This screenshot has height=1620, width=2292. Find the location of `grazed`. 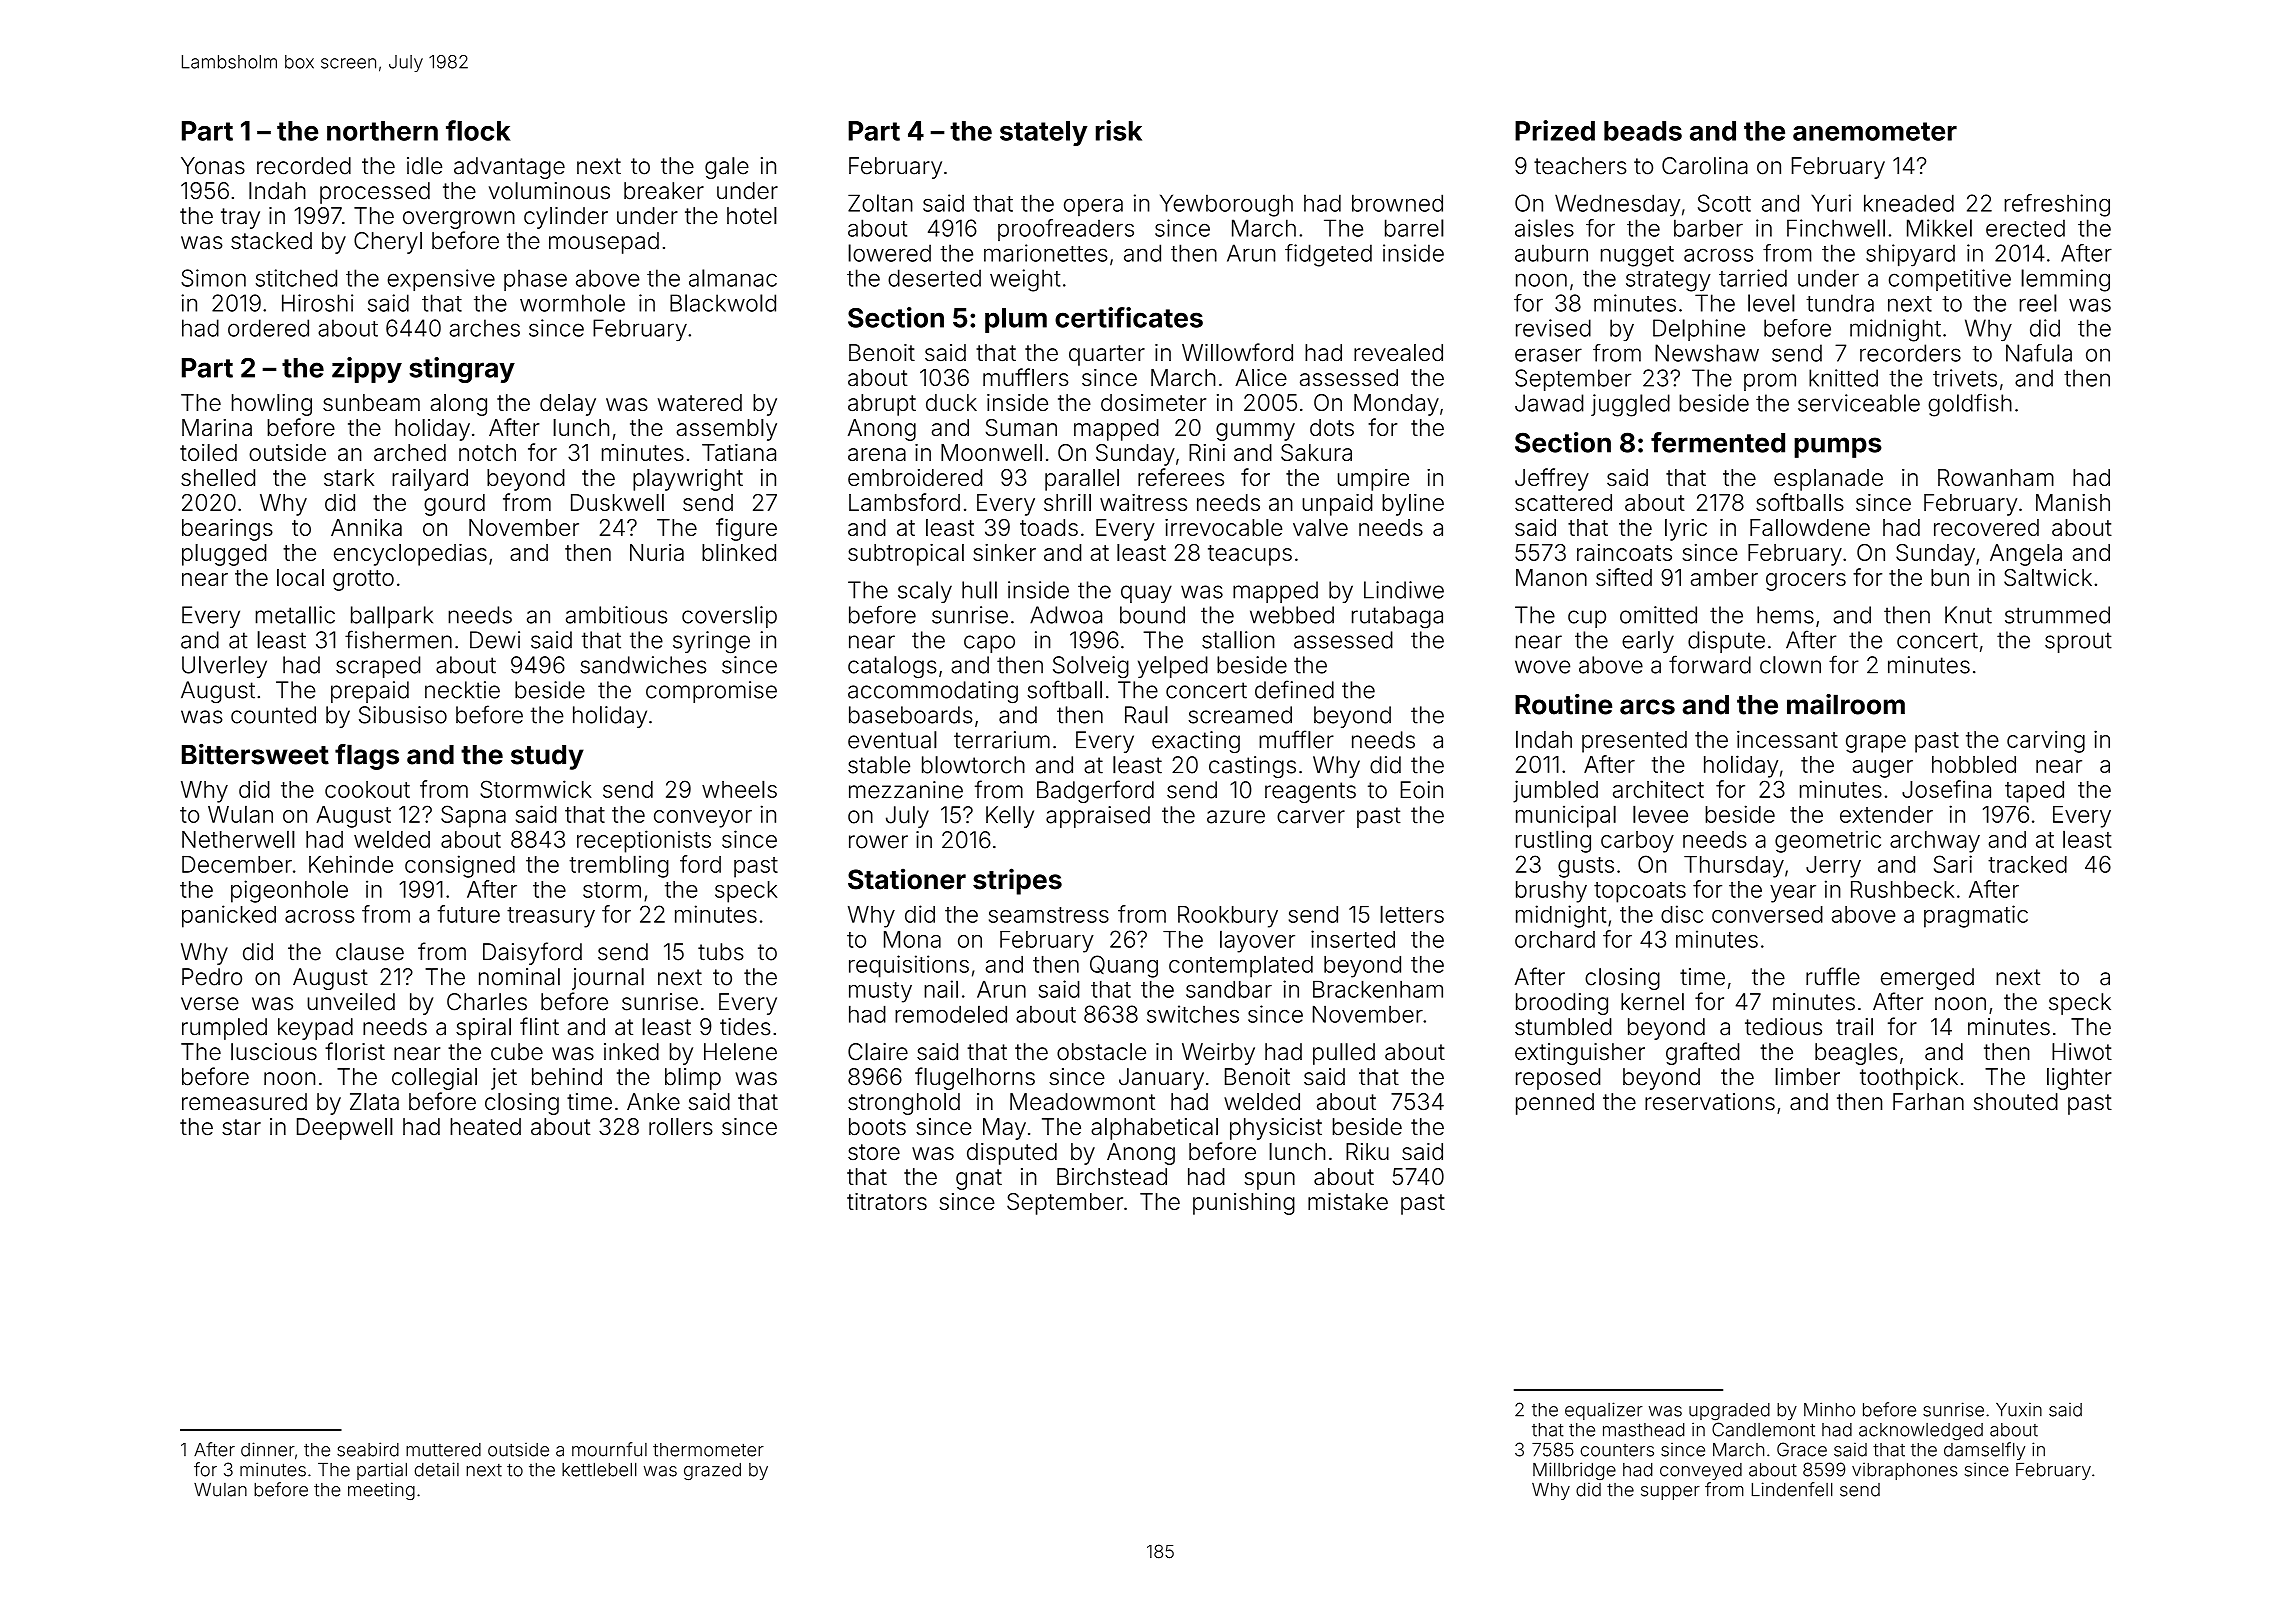

grazed is located at coordinates (712, 1471).
